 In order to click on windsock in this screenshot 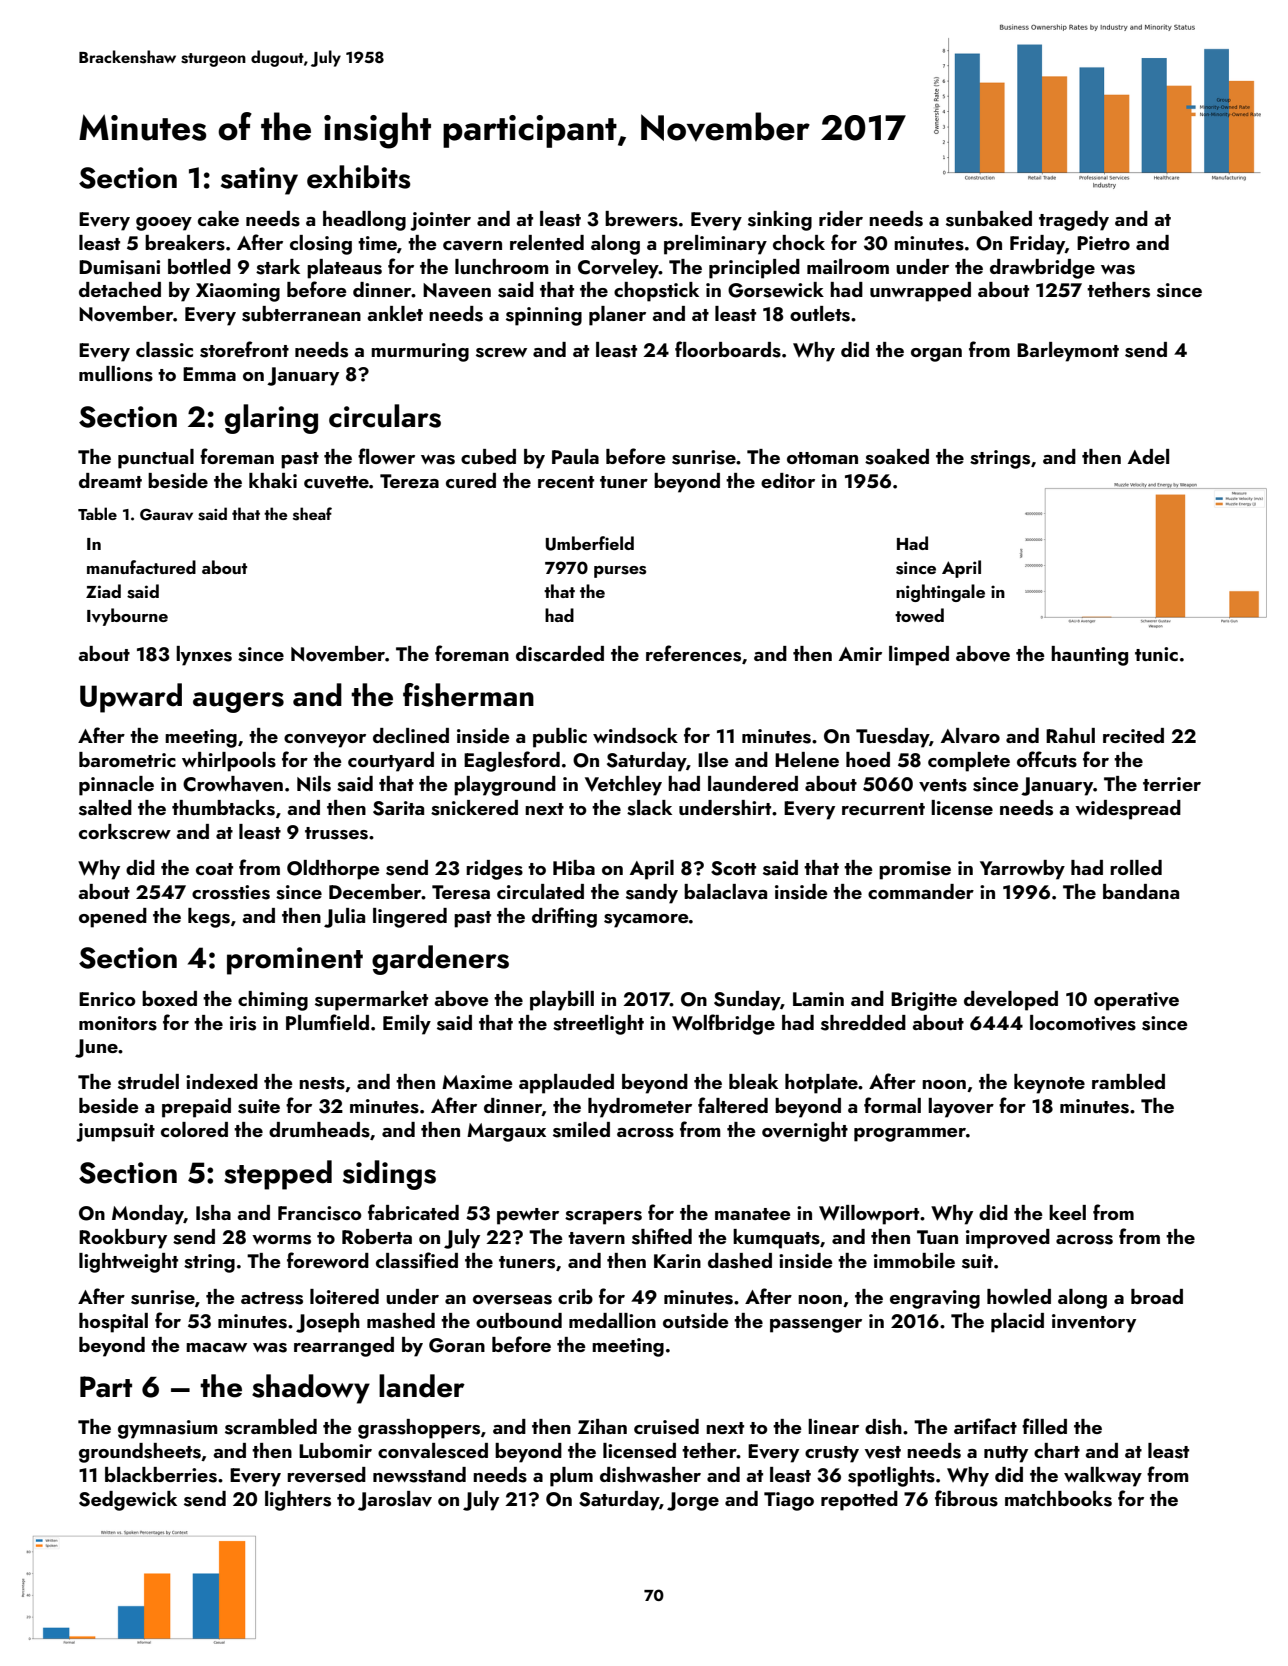, I will do `click(635, 736)`.
